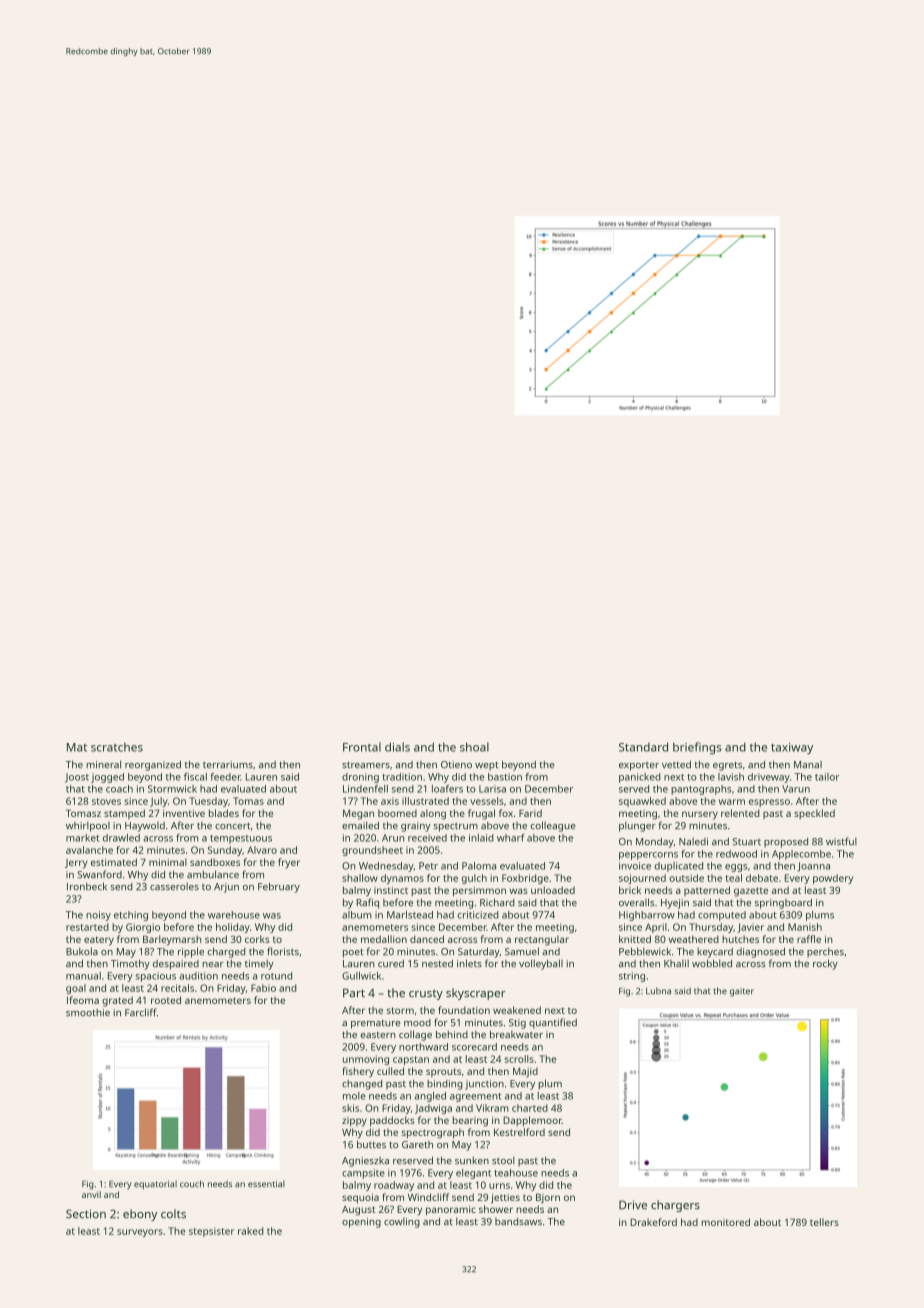 This image has height=1308, width=924. What do you see at coordinates (643, 747) in the image?
I see `Standard` at bounding box center [643, 747].
